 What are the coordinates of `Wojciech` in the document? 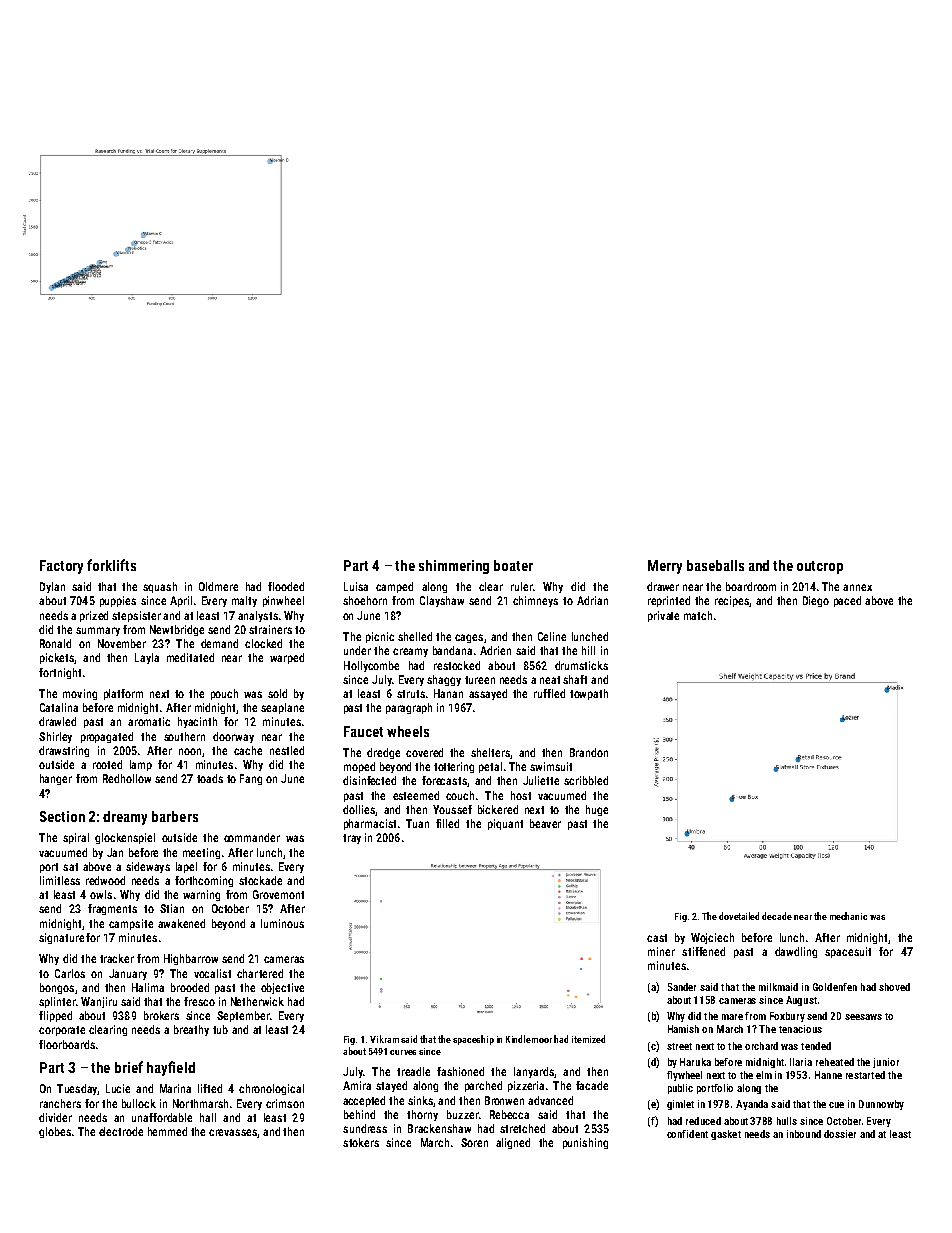 It's located at (712, 938).
